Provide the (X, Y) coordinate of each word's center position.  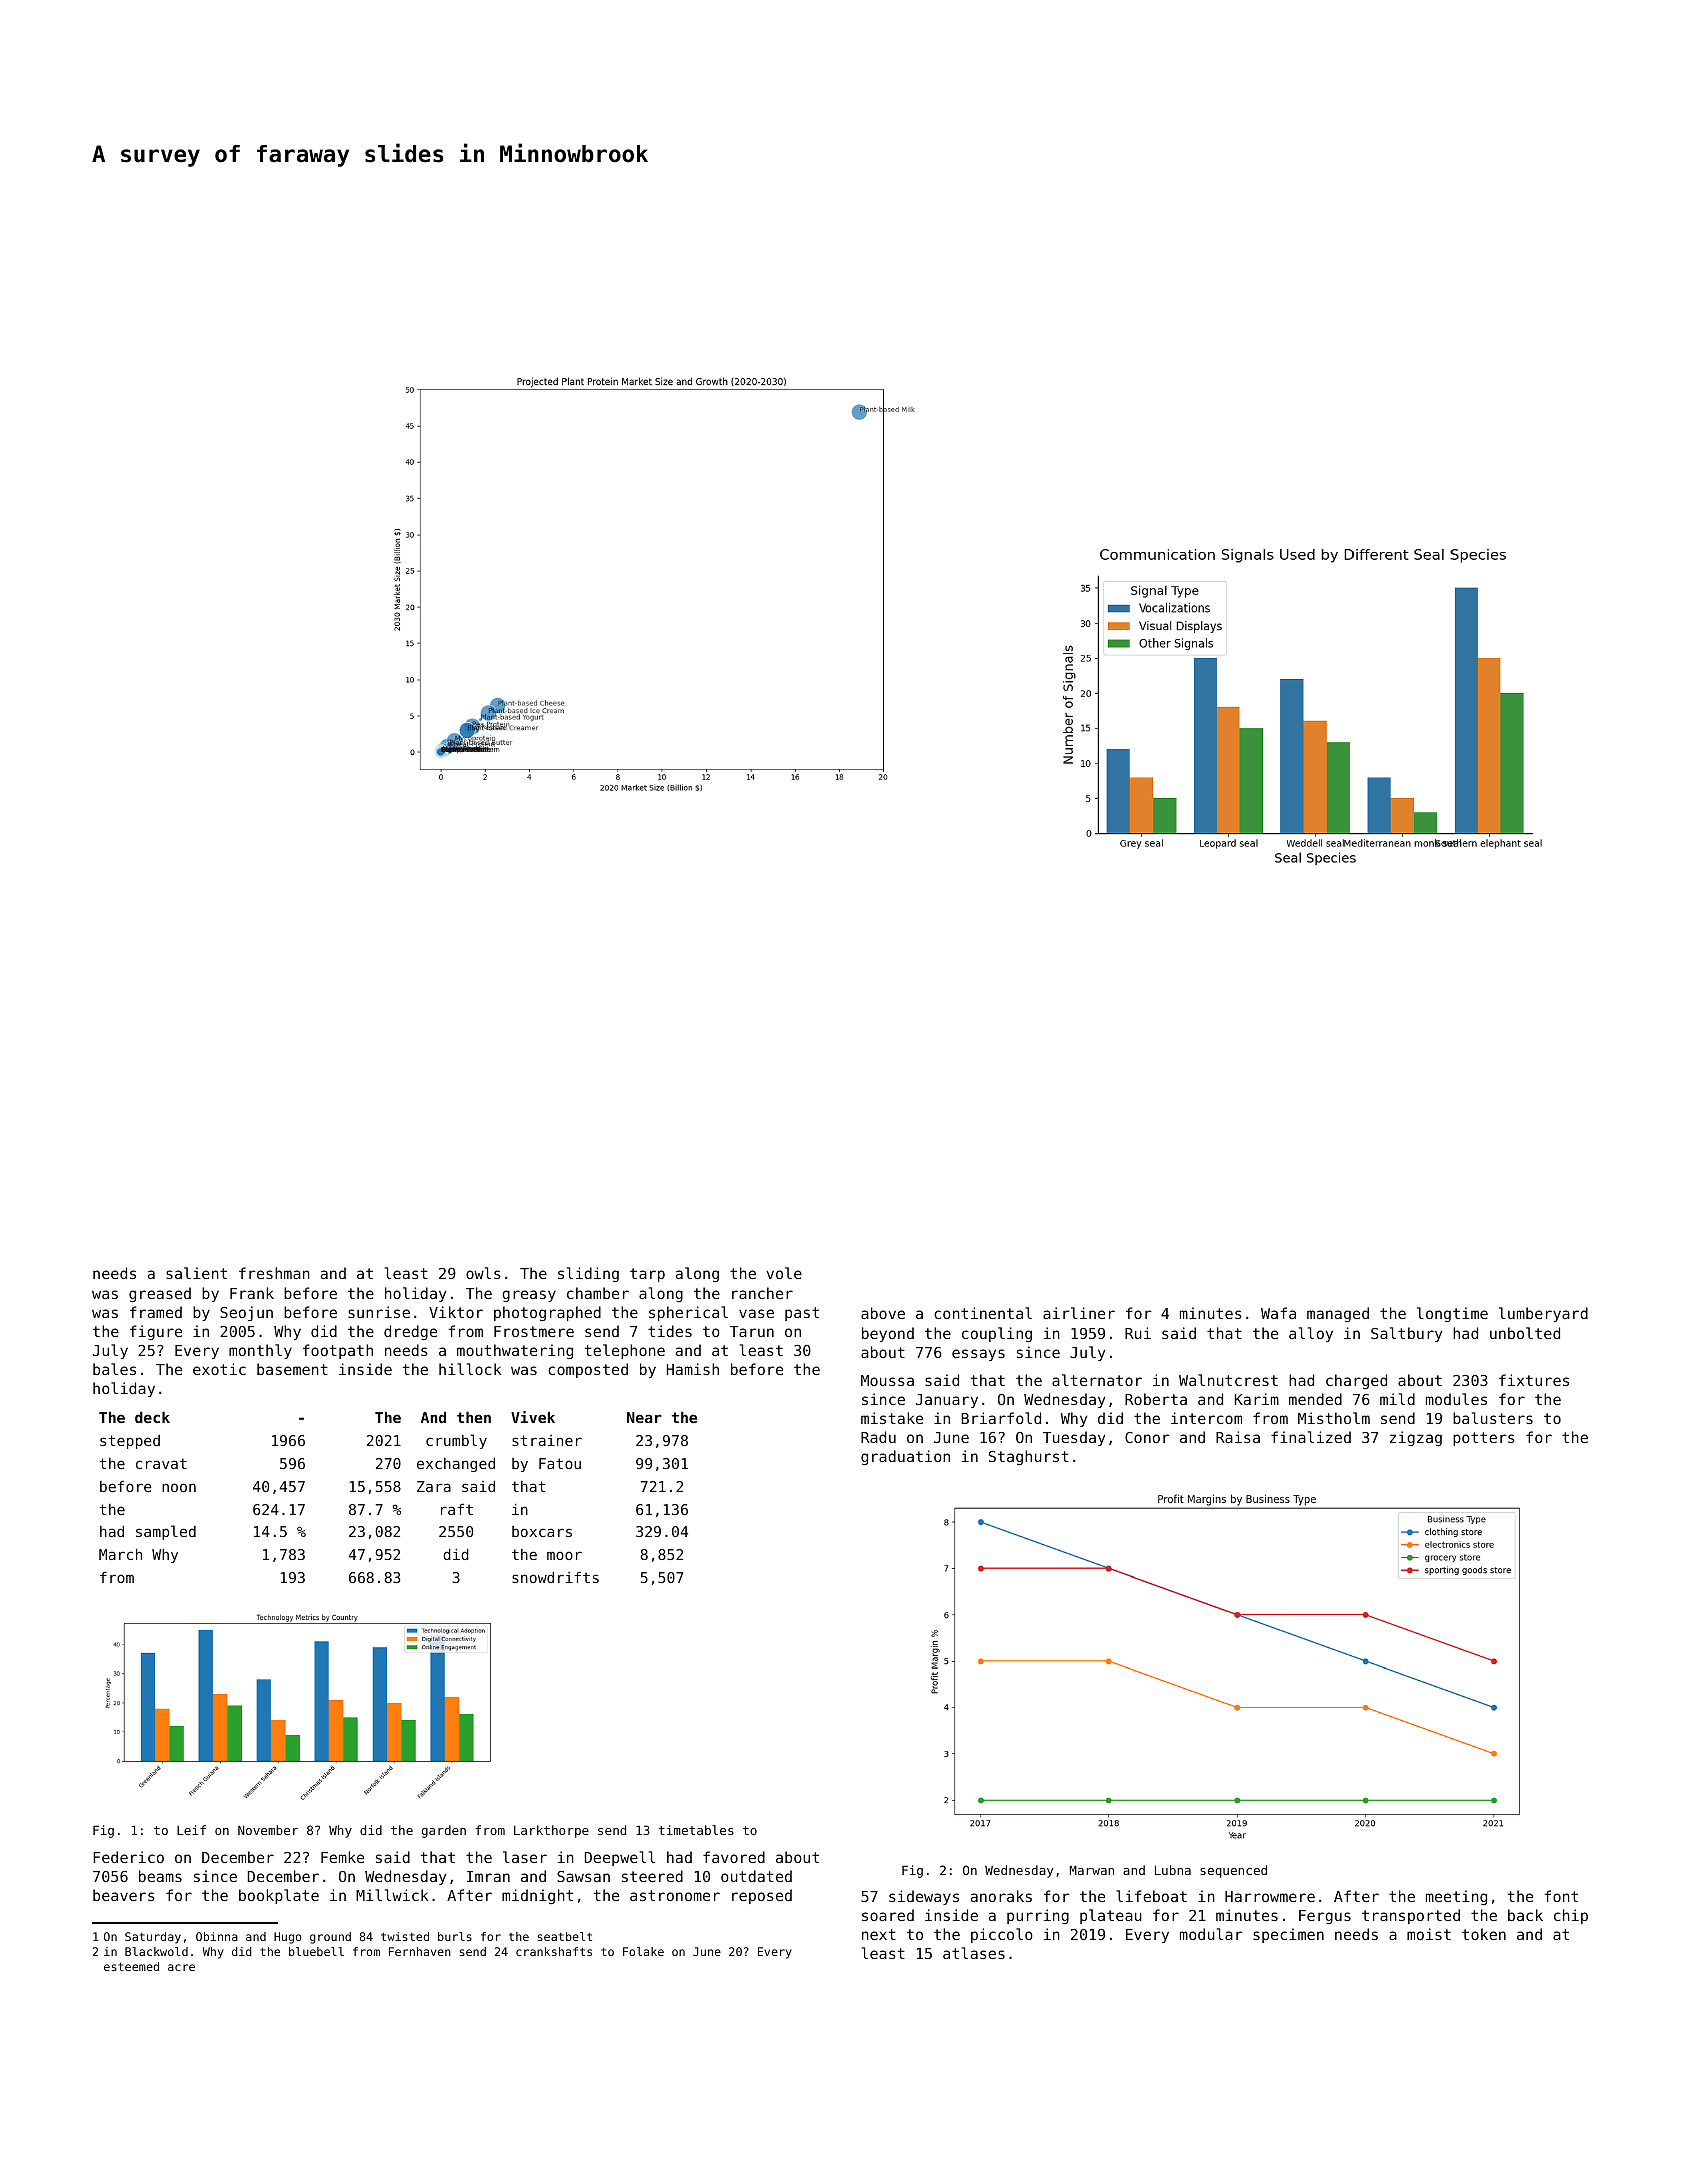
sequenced (1233, 1871)
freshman (274, 1273)
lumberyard (1543, 1314)
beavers (124, 1895)
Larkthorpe (551, 1831)
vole (784, 1273)
